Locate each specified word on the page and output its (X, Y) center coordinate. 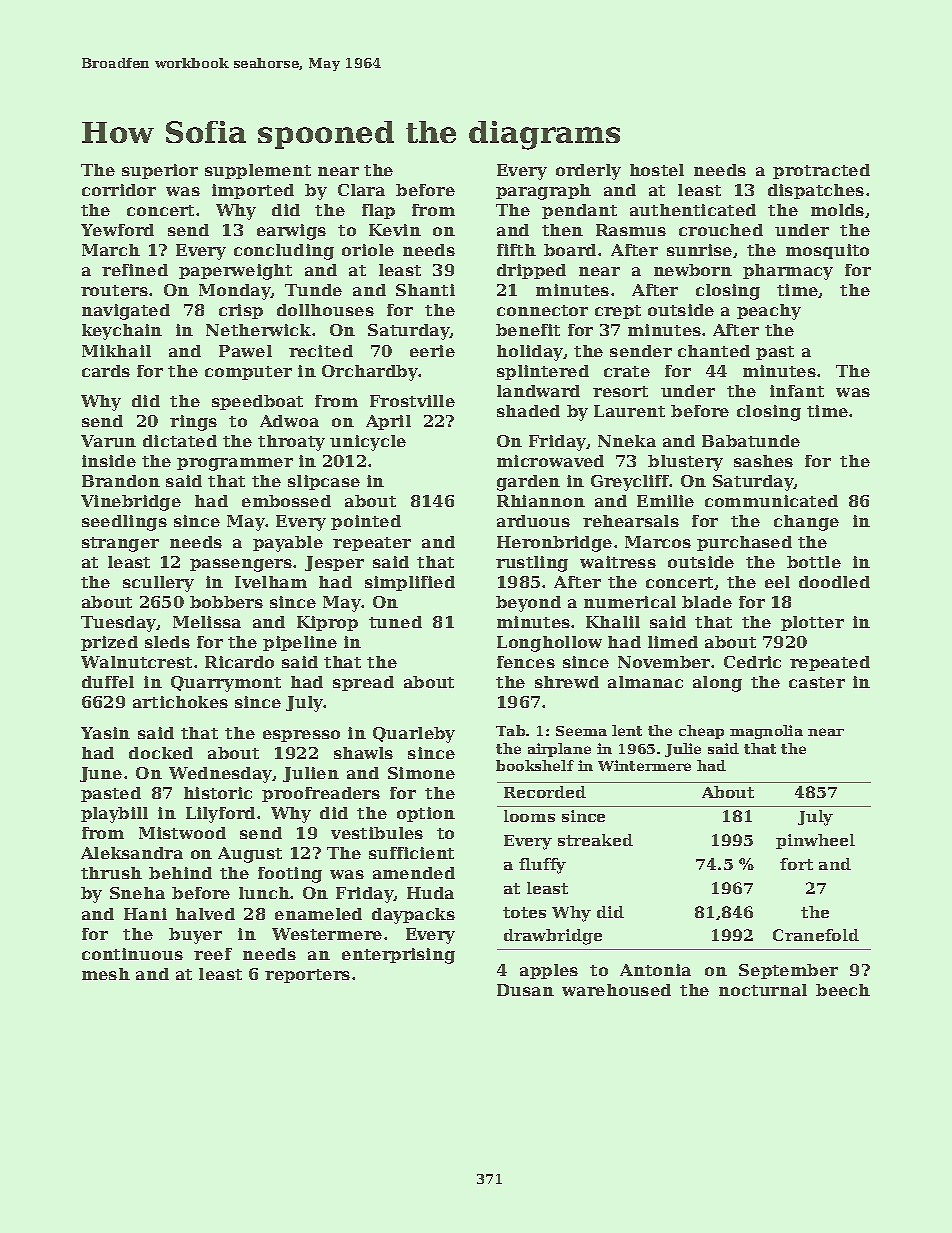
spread (363, 683)
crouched (721, 230)
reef (213, 954)
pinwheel (815, 841)
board (570, 250)
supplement (258, 171)
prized (109, 643)
